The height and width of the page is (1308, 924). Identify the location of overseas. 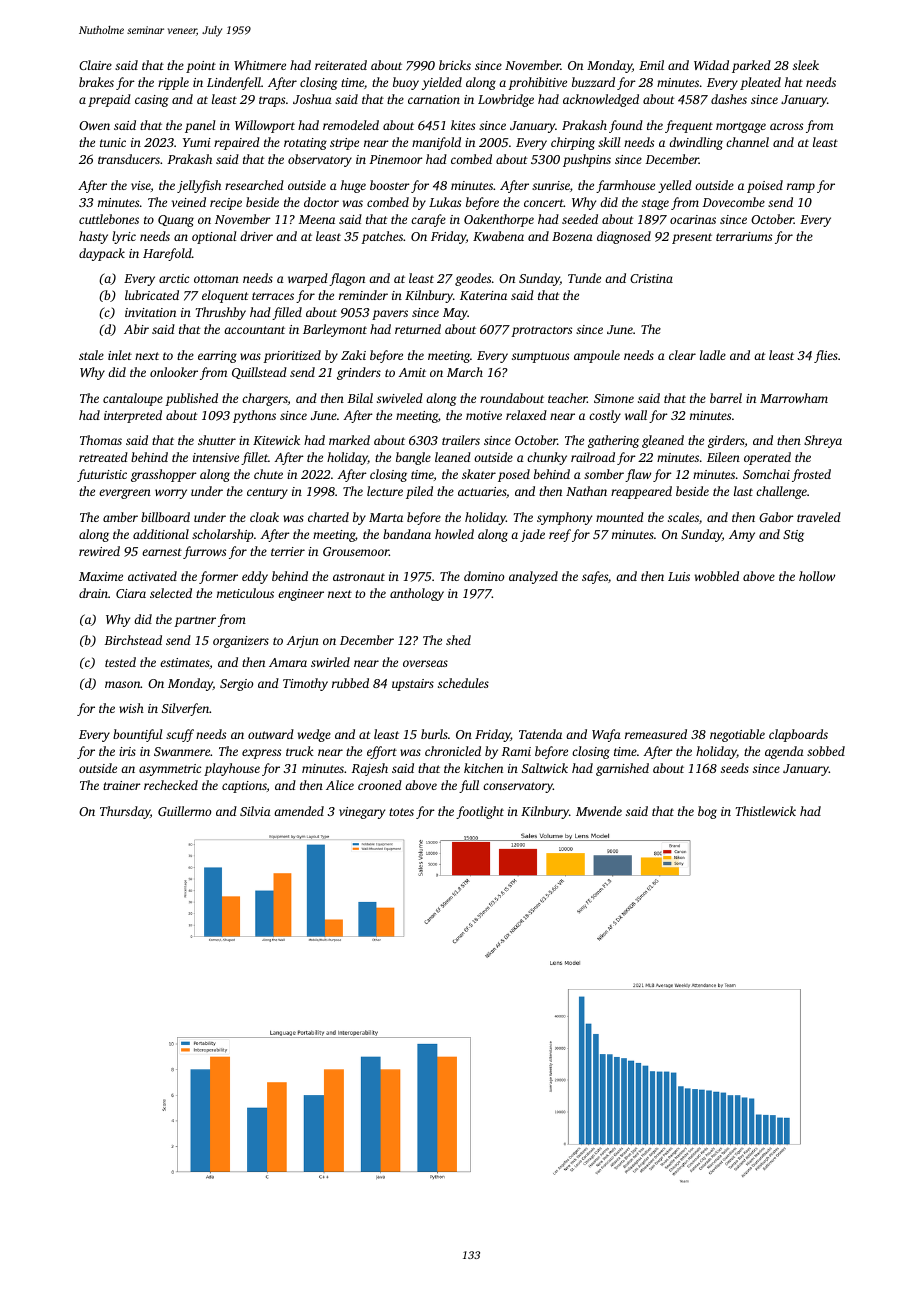
(425, 663).
